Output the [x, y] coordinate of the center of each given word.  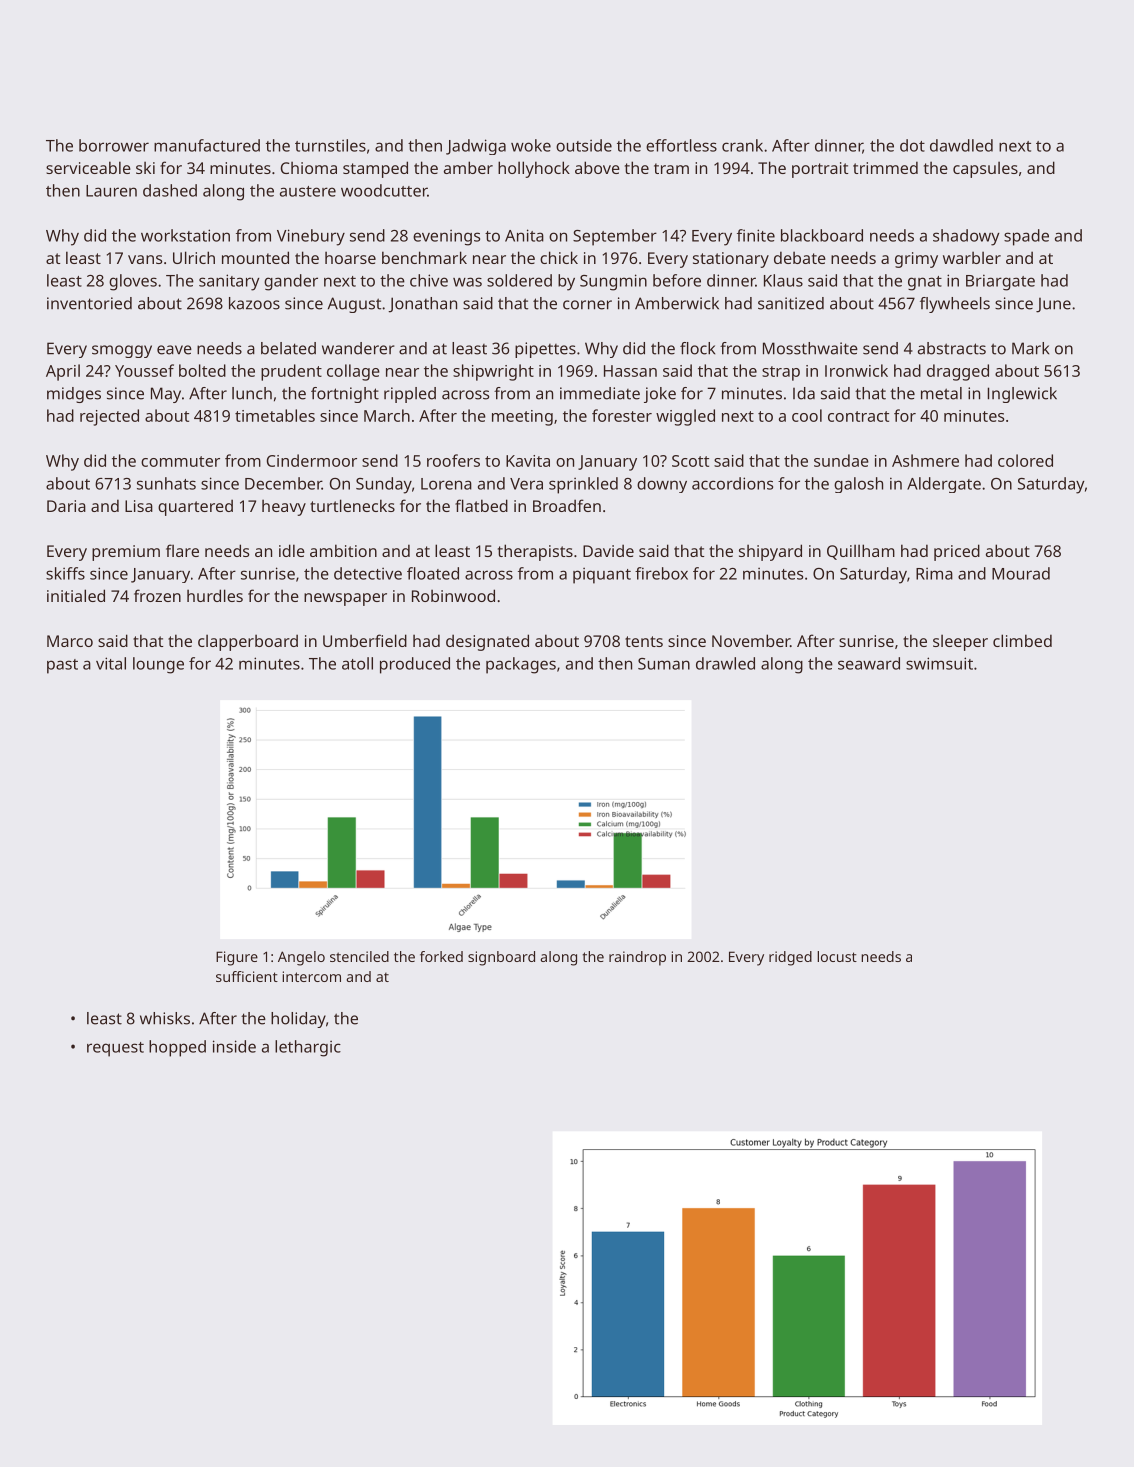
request [115, 1049]
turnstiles [330, 145]
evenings [446, 238]
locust [837, 956]
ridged [790, 958]
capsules [985, 169]
